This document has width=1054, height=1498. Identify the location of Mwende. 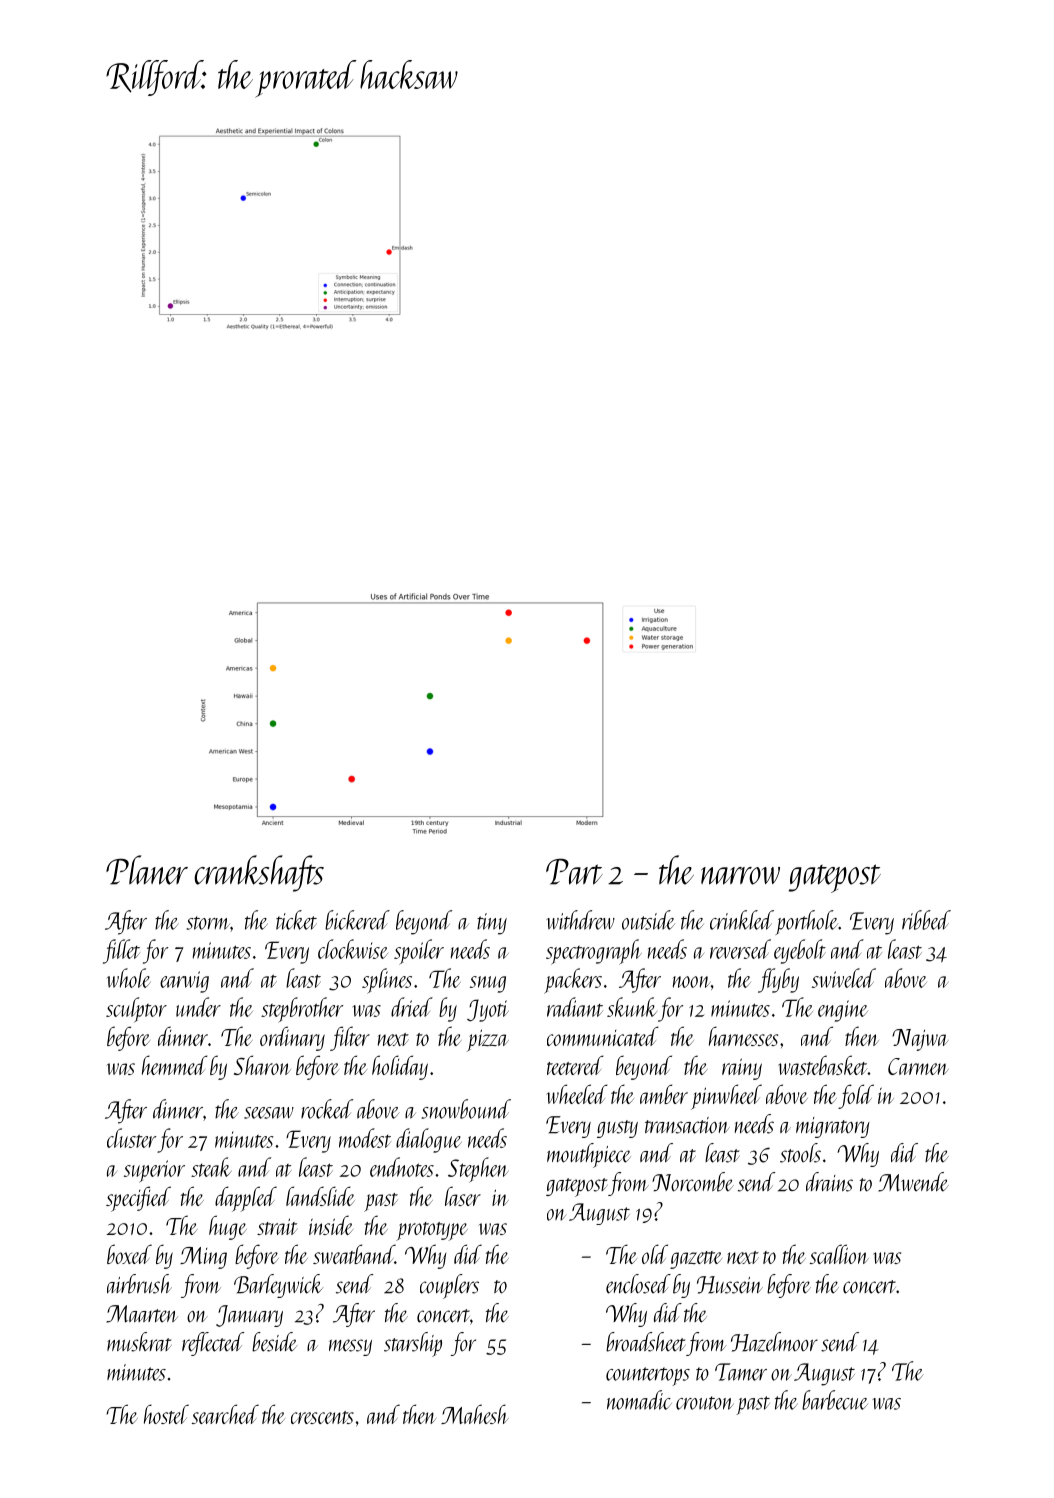
(913, 1182).
